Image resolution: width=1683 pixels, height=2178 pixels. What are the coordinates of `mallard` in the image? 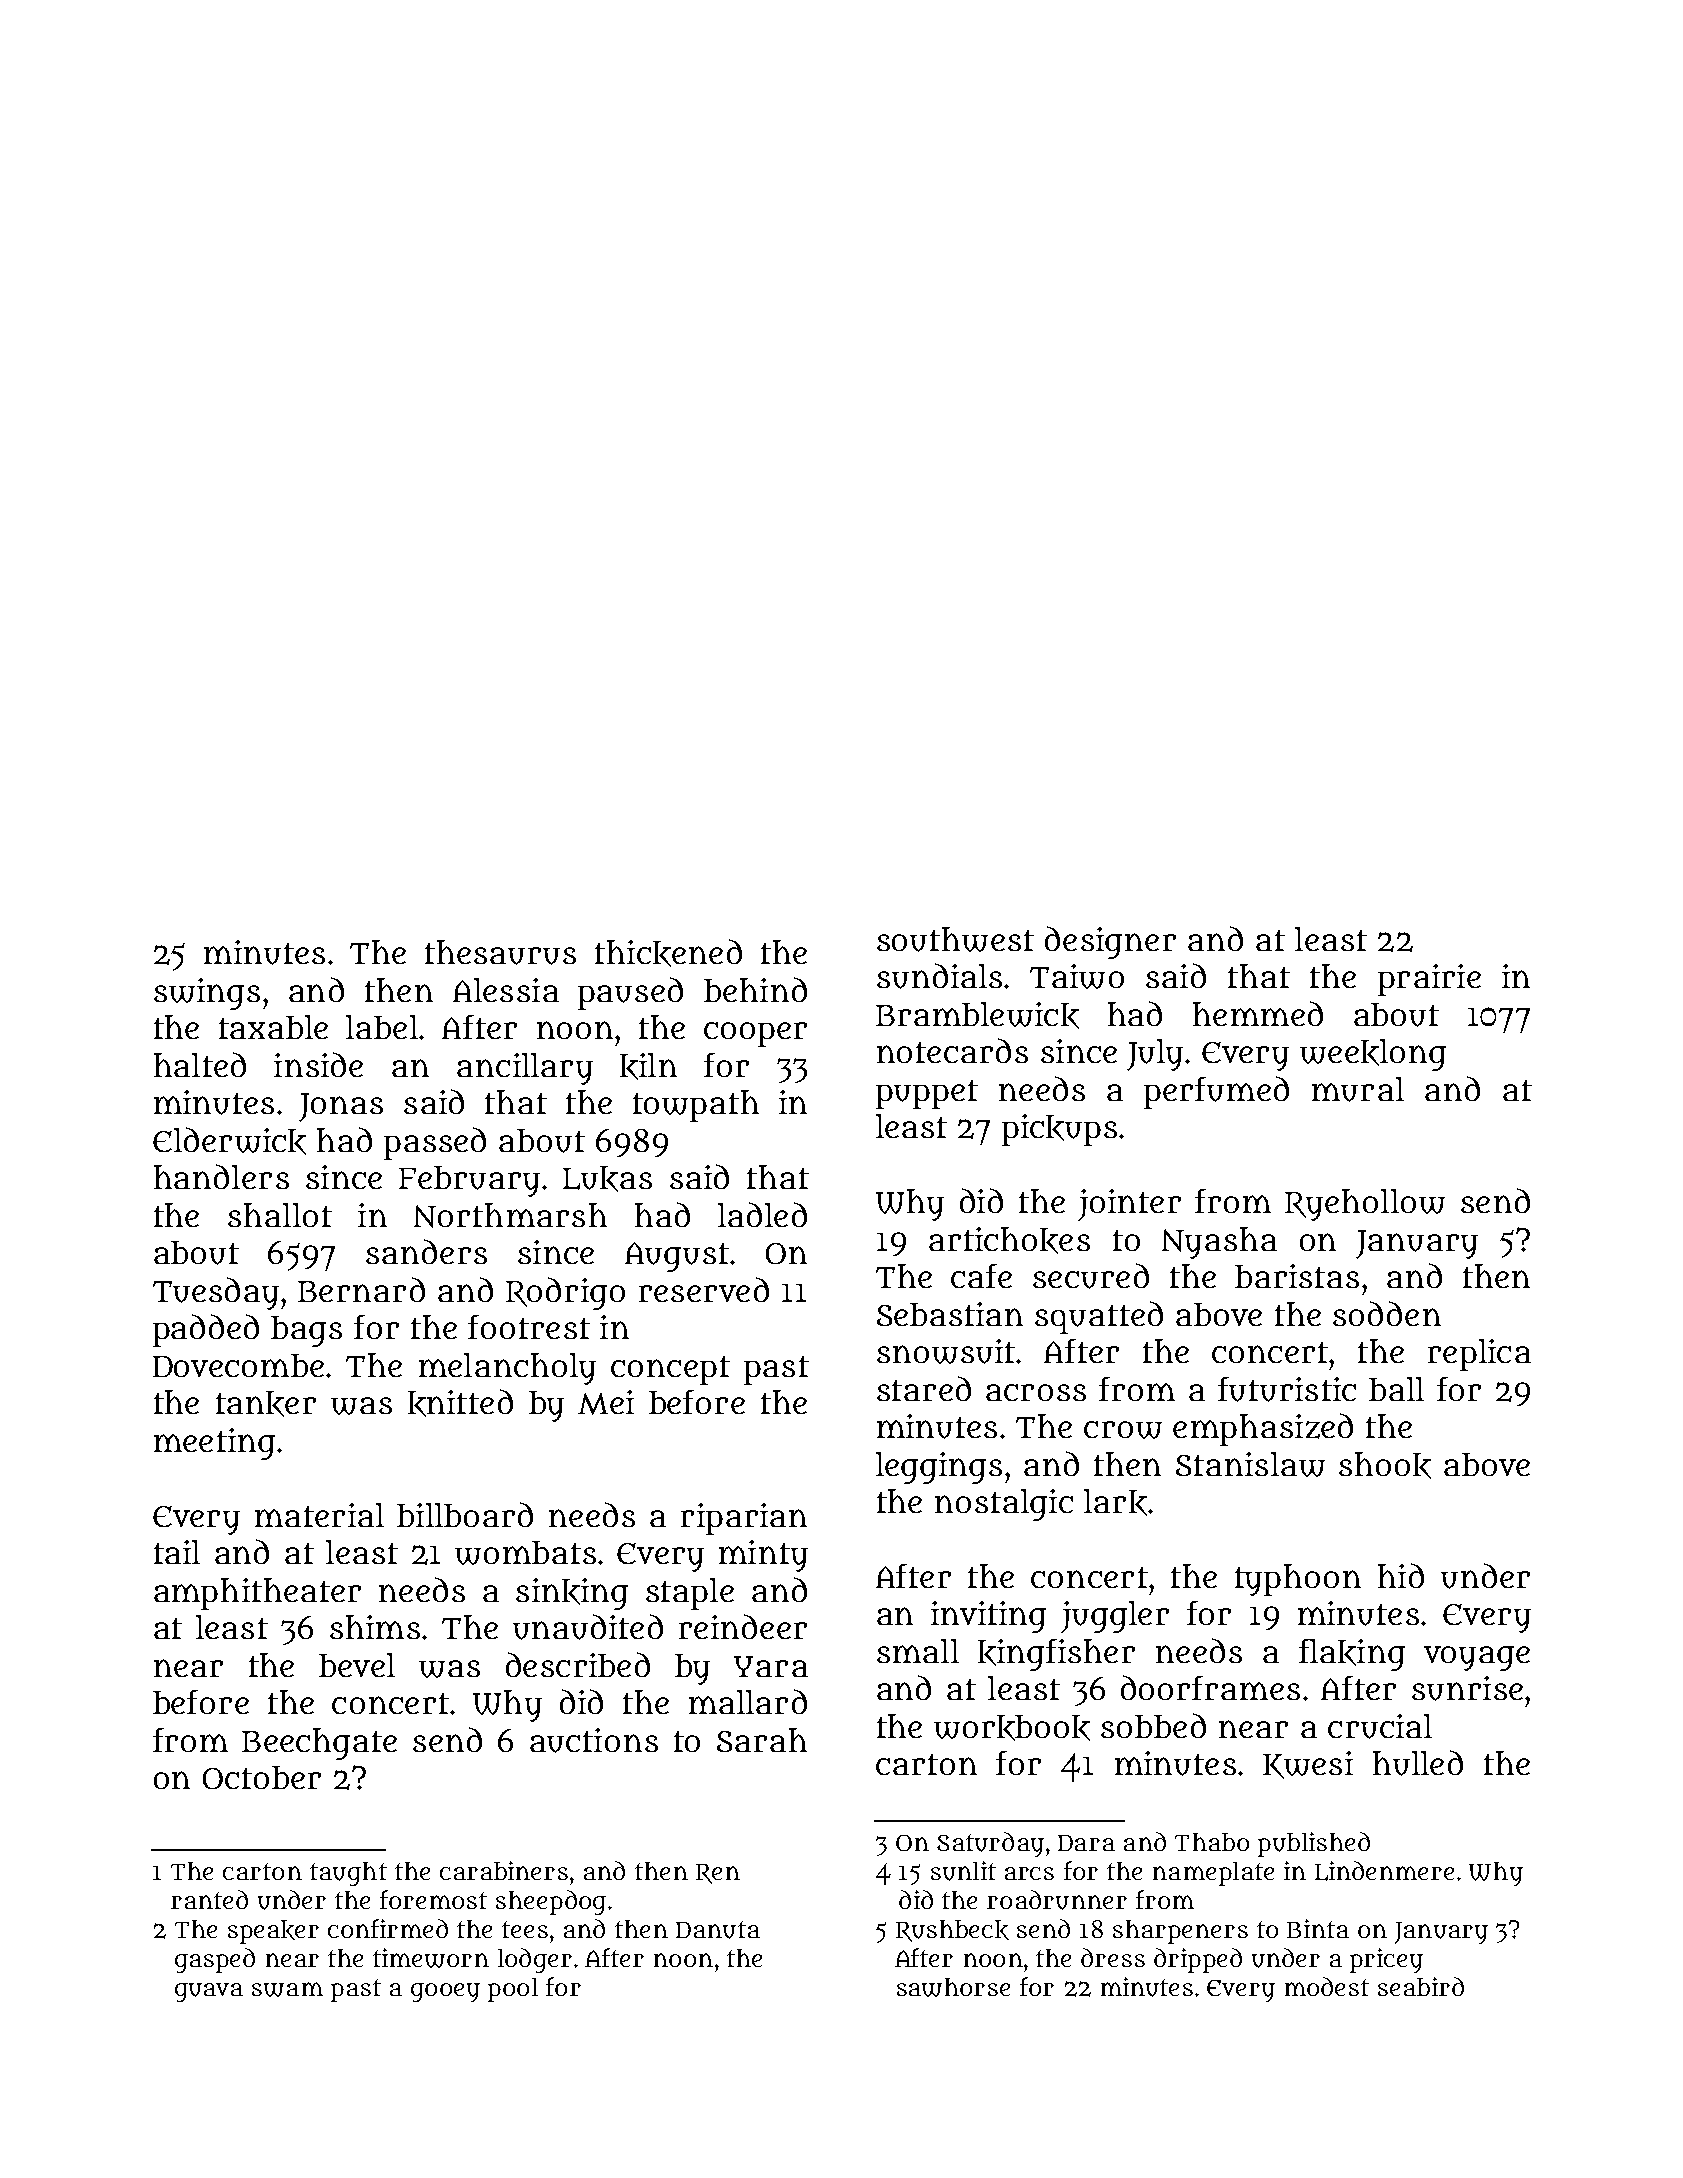 It's located at (748, 1701).
